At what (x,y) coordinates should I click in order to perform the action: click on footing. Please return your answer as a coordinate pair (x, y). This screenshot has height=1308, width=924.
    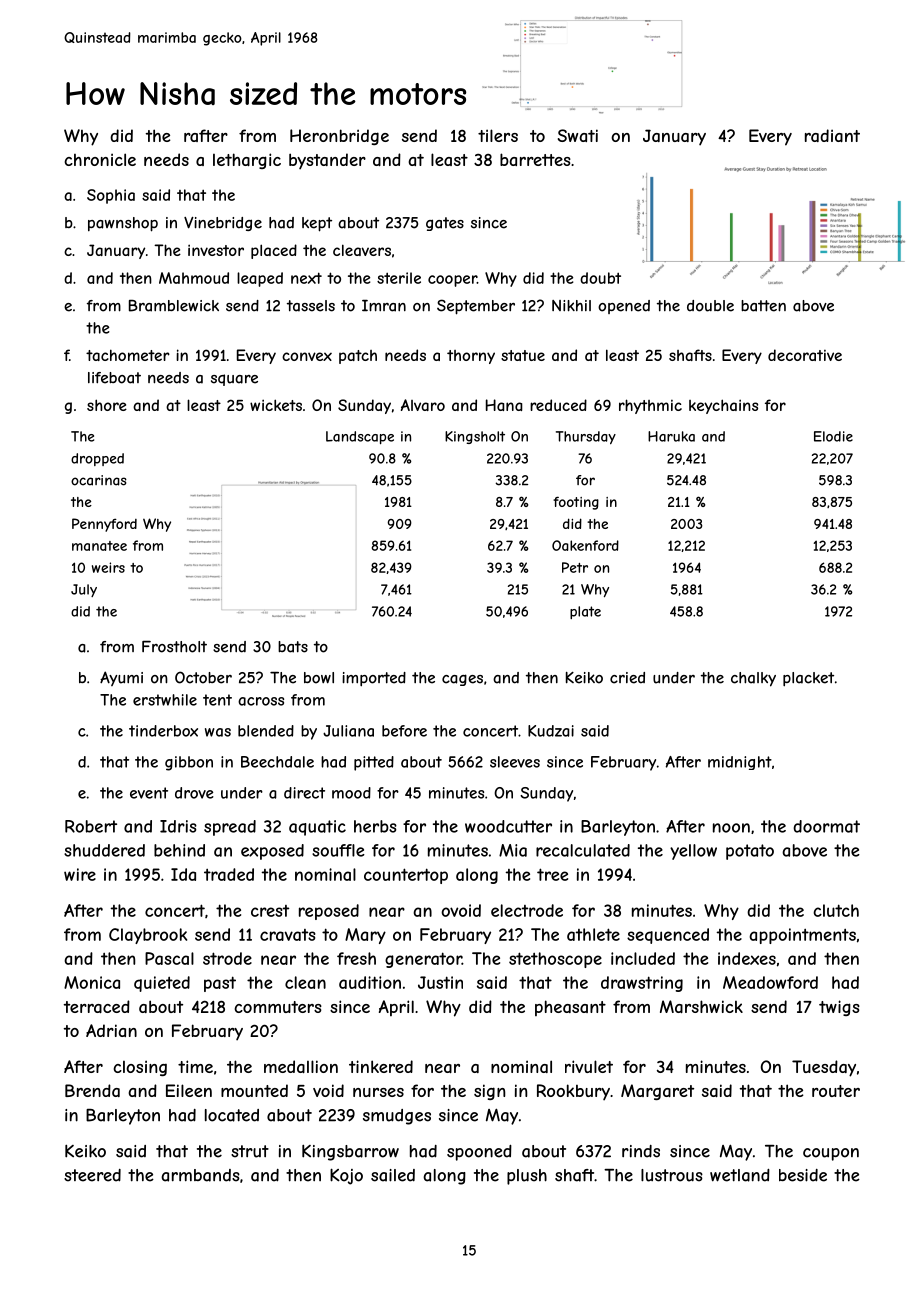
    Looking at the image, I should click on (576, 503).
